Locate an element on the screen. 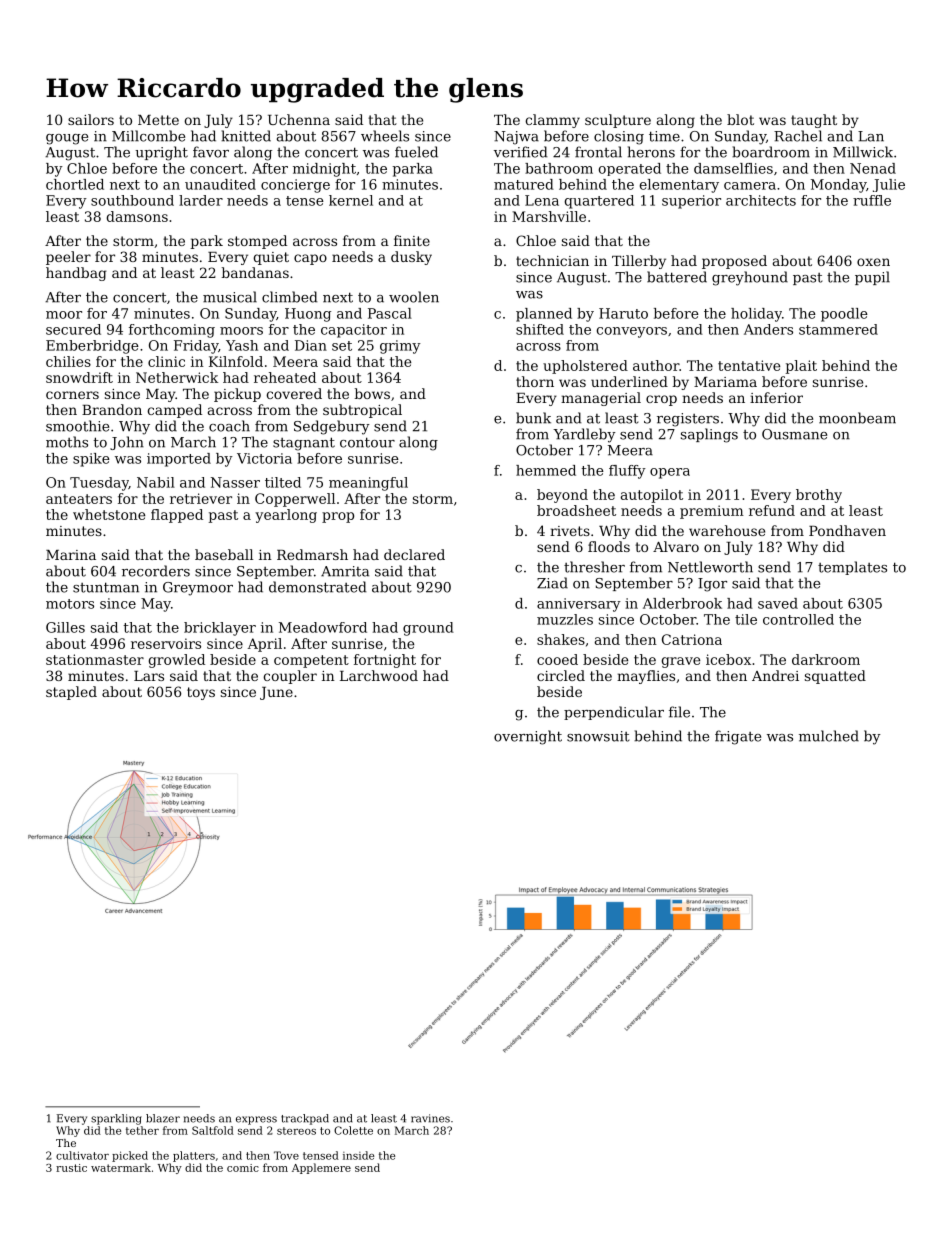  Pondhaven is located at coordinates (847, 530).
